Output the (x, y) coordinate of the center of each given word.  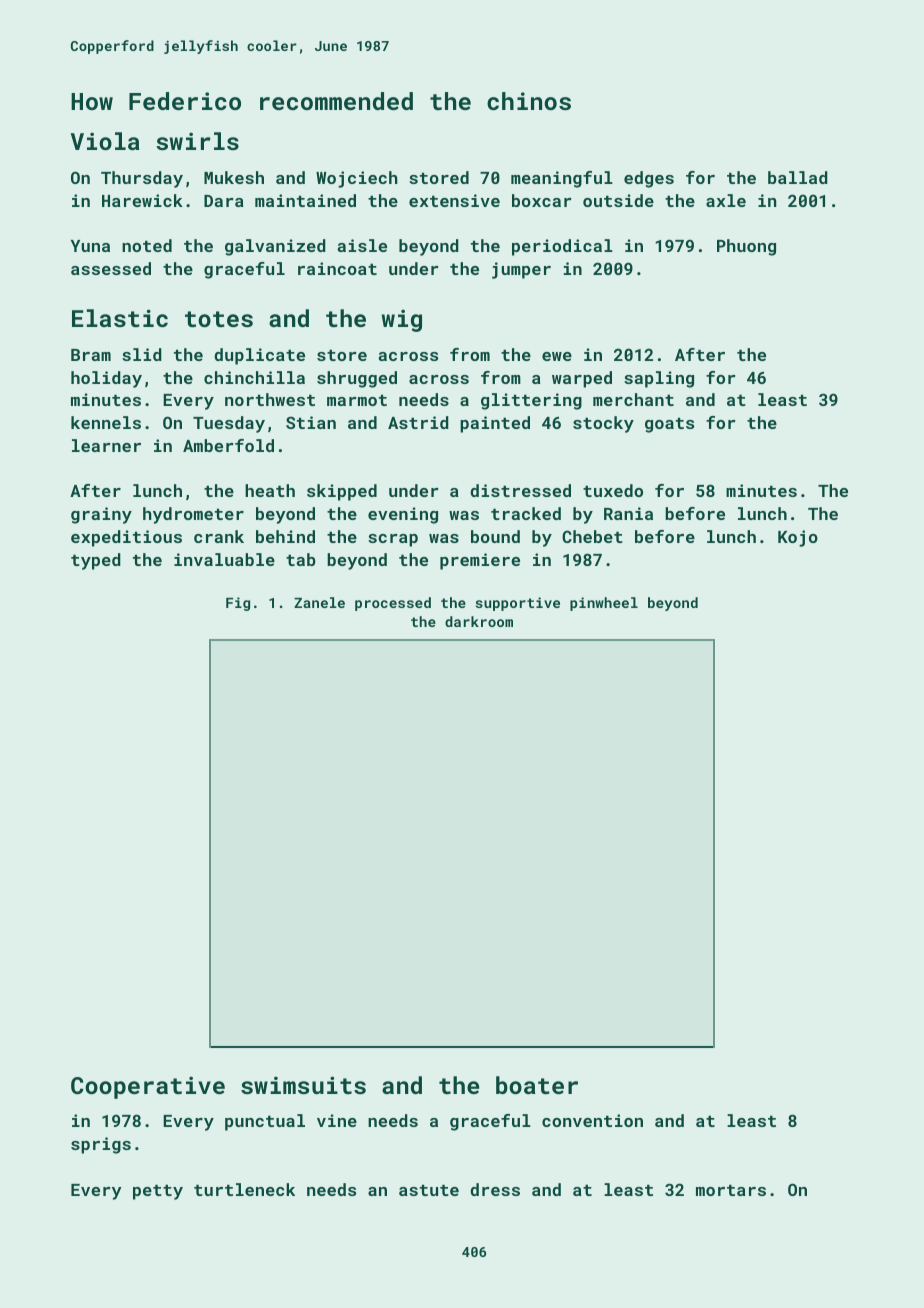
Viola (105, 141)
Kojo (798, 538)
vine (337, 1120)
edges (649, 179)
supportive (518, 604)
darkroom (479, 621)
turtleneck (244, 1189)
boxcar (542, 200)
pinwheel (604, 604)
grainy (101, 515)
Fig (238, 604)
